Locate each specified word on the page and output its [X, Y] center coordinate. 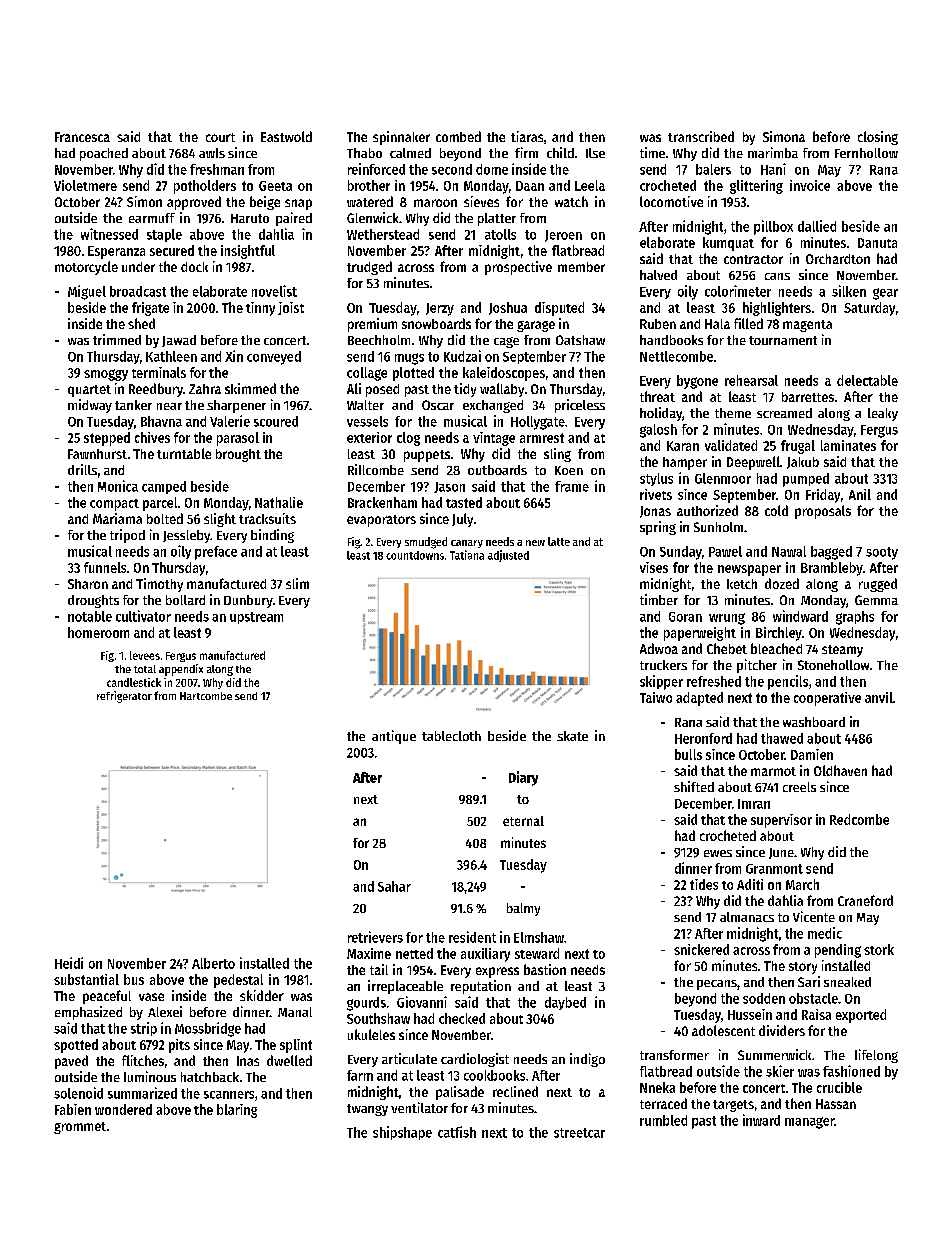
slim [297, 583]
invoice [810, 185]
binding [272, 536]
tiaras [527, 136]
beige [265, 203]
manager [809, 1123]
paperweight [700, 634]
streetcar [579, 1133]
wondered [123, 1109]
